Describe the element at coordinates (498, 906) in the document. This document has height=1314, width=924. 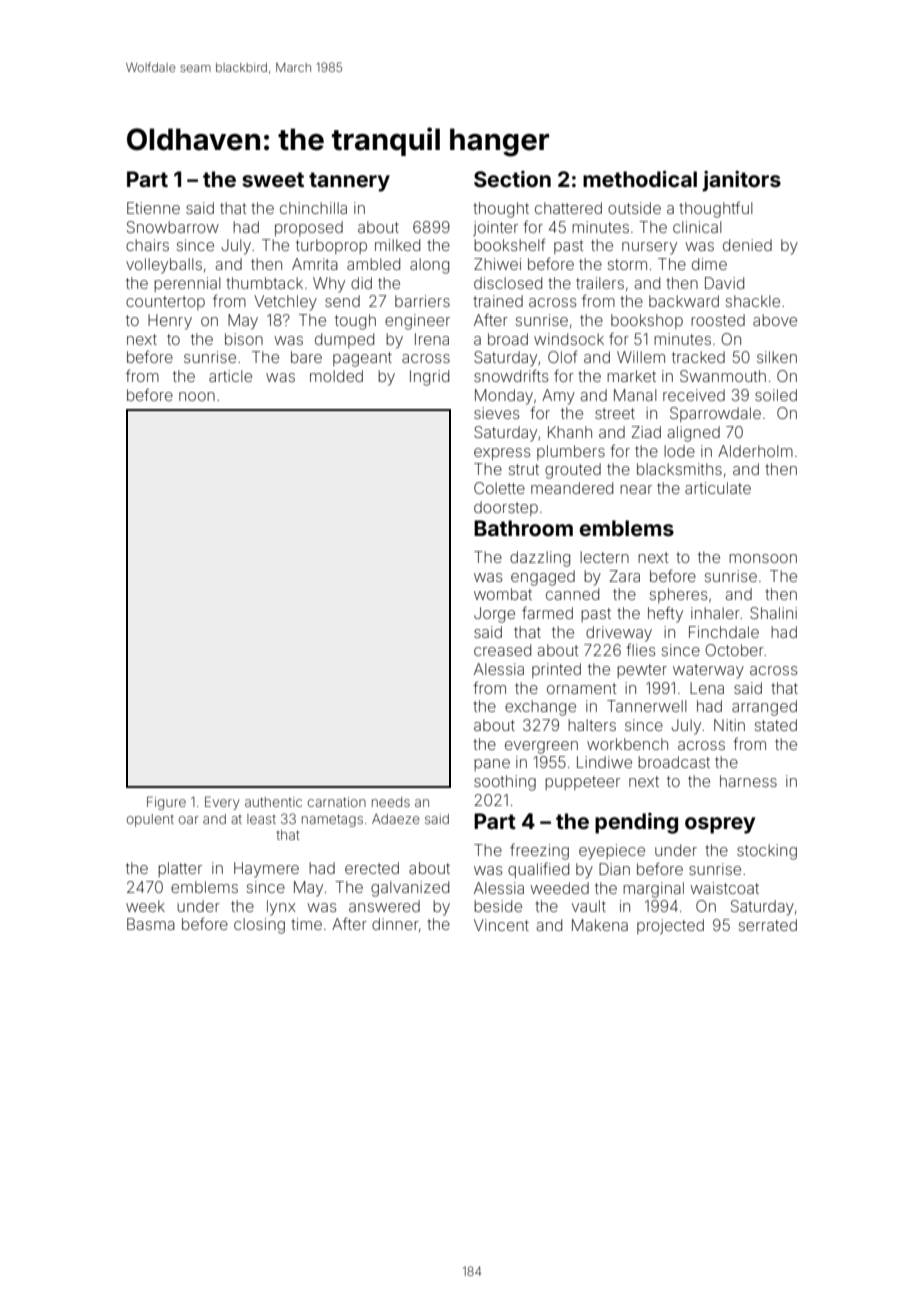
I see `beside` at that location.
